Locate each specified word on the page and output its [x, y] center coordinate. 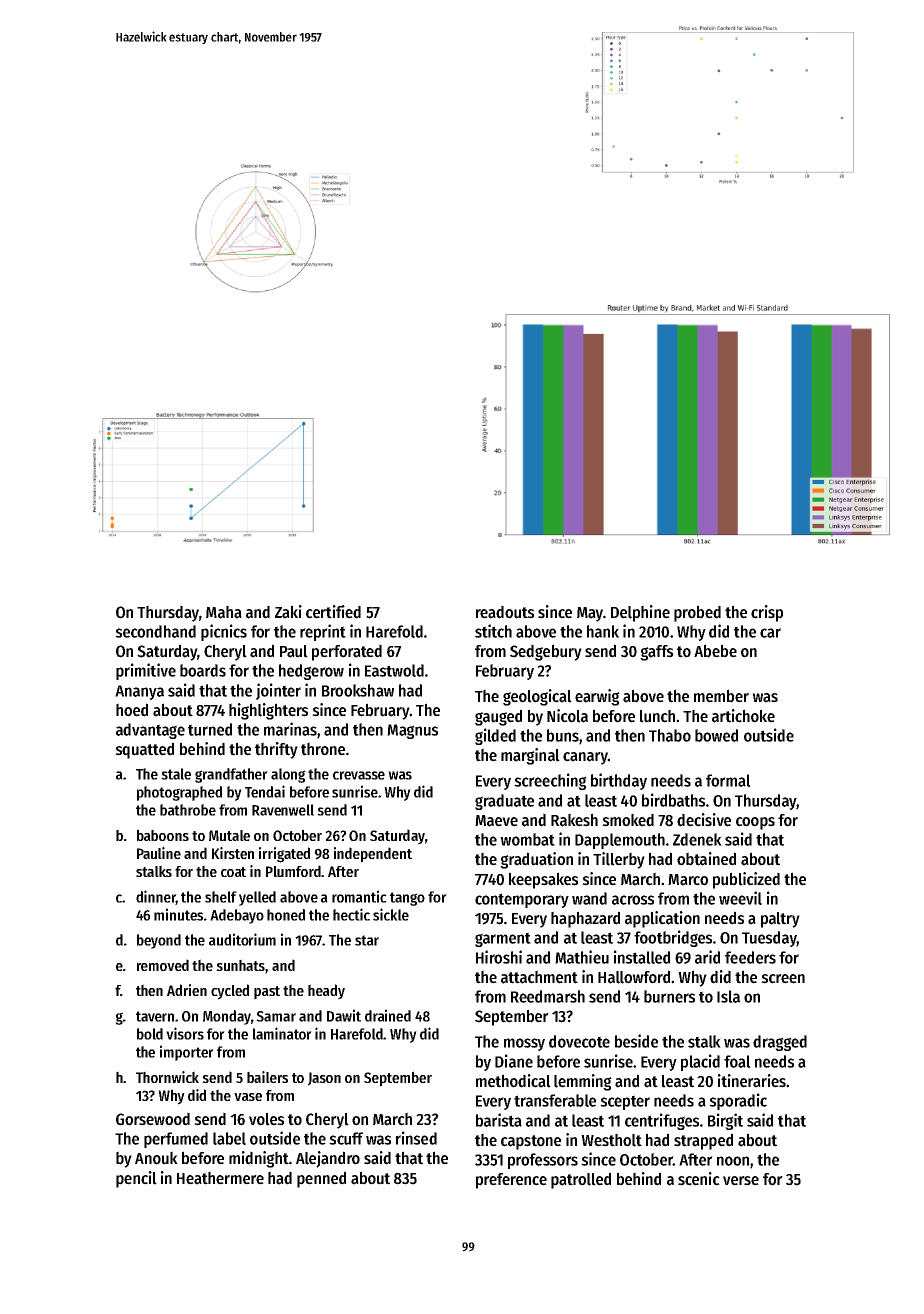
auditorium [242, 939]
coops [755, 823]
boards [203, 670]
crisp [767, 613]
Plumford [293, 871]
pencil [136, 1179]
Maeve [496, 821]
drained [388, 1015]
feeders [750, 957]
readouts [505, 612]
